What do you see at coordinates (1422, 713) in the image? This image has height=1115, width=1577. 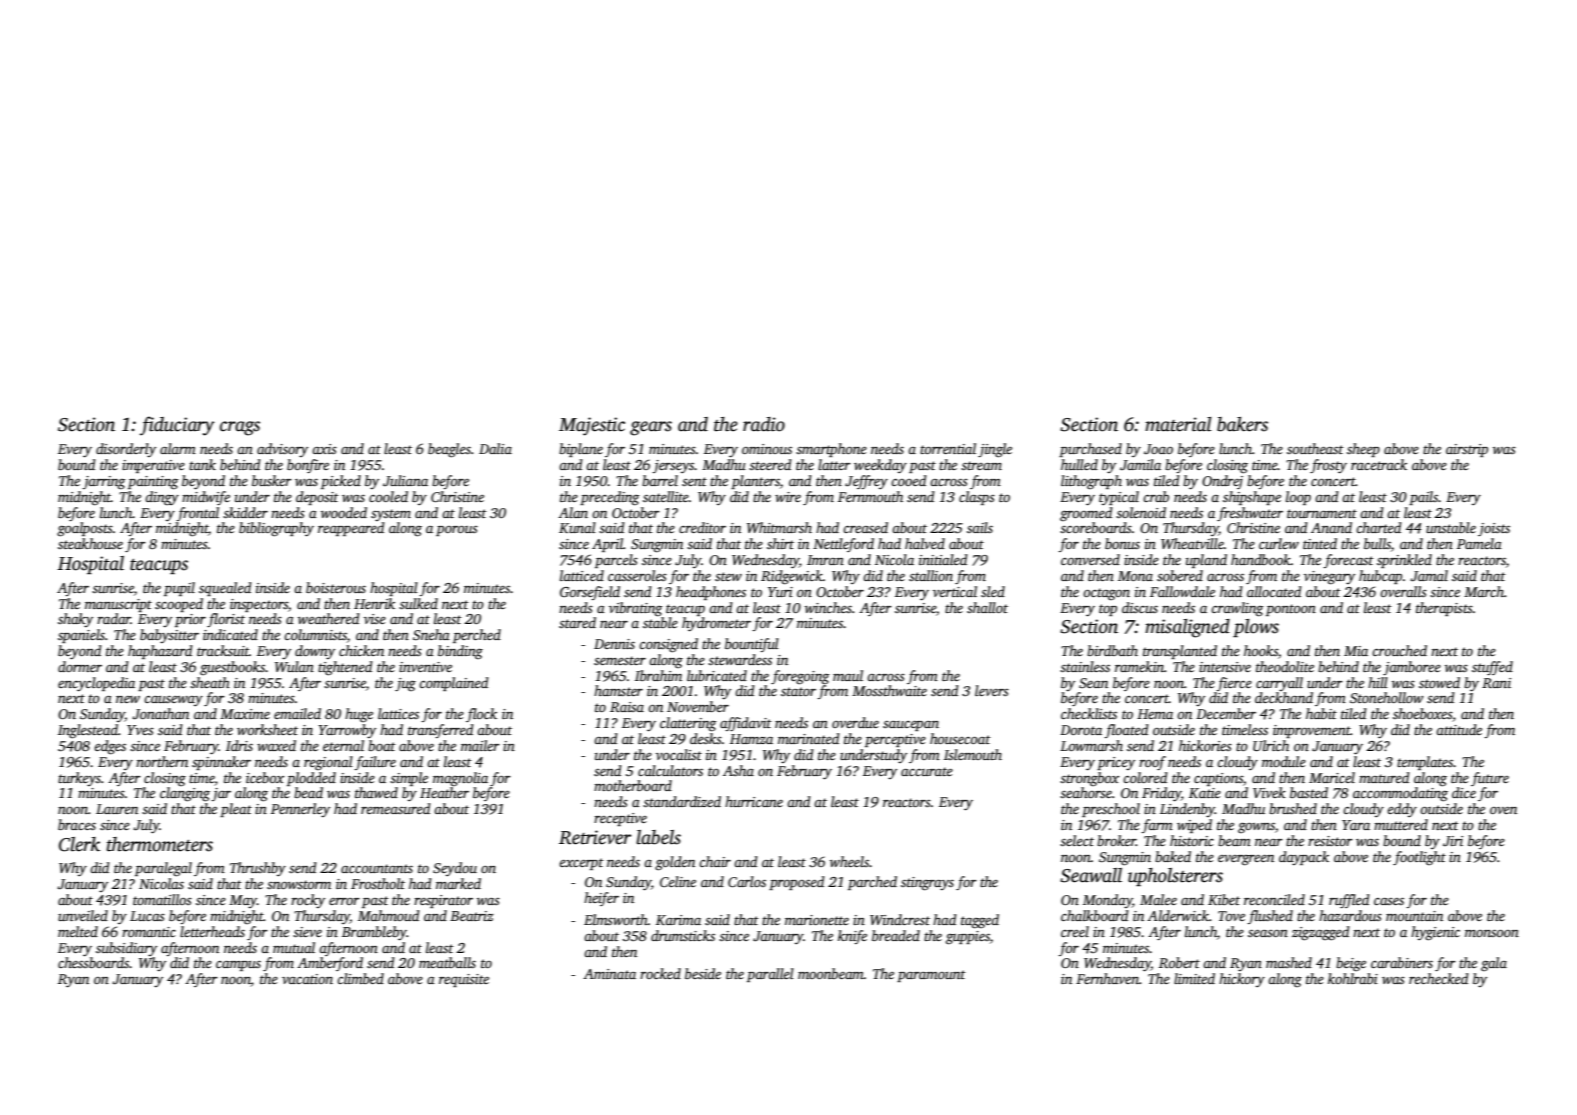 I see `shoeboxes` at bounding box center [1422, 713].
